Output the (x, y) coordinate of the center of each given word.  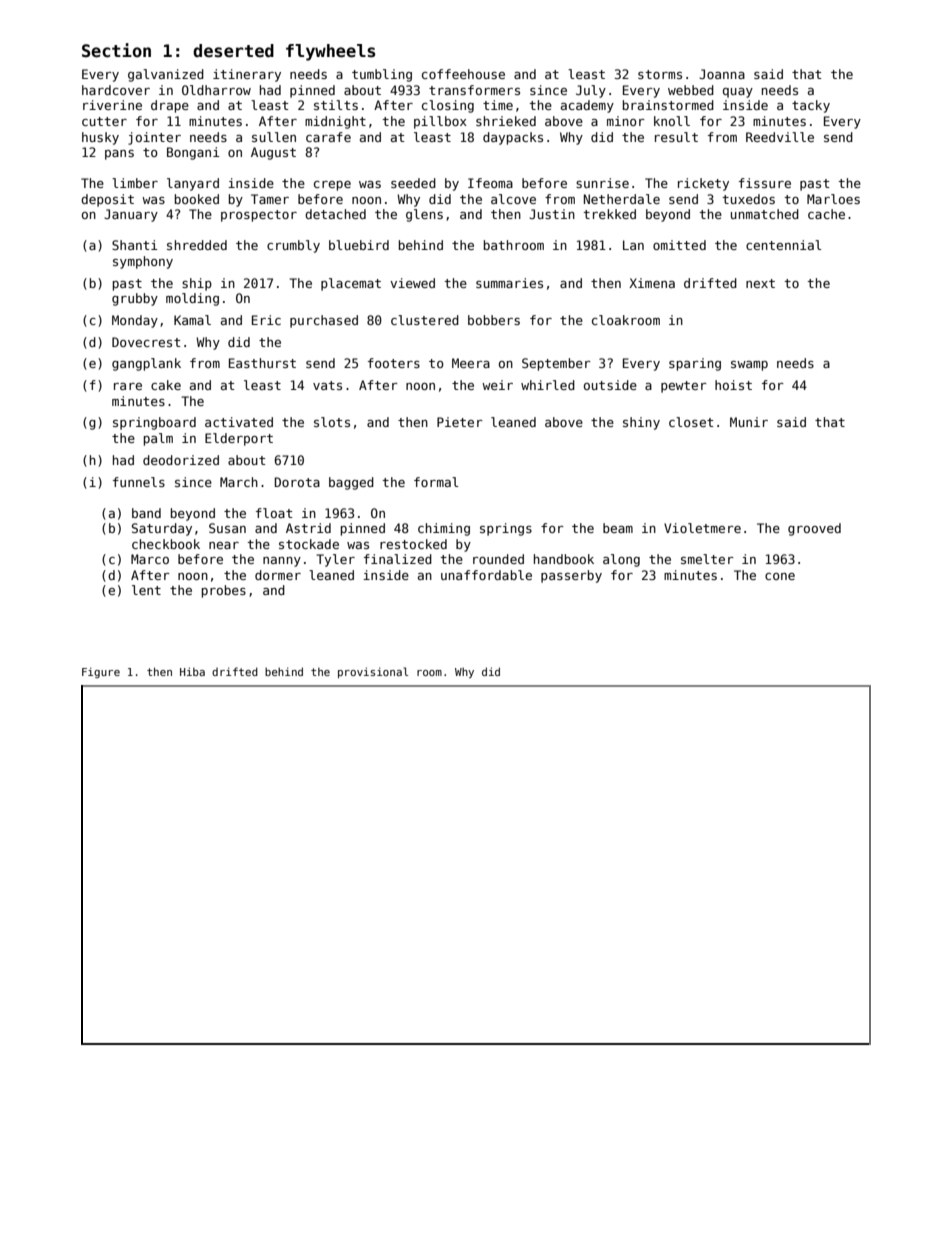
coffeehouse (463, 74)
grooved (814, 529)
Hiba (192, 671)
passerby (571, 576)
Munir (749, 422)
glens (424, 215)
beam (618, 528)
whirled (548, 385)
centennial (784, 245)
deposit (107, 200)
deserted (233, 51)
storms (660, 74)
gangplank (146, 364)
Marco (150, 559)
